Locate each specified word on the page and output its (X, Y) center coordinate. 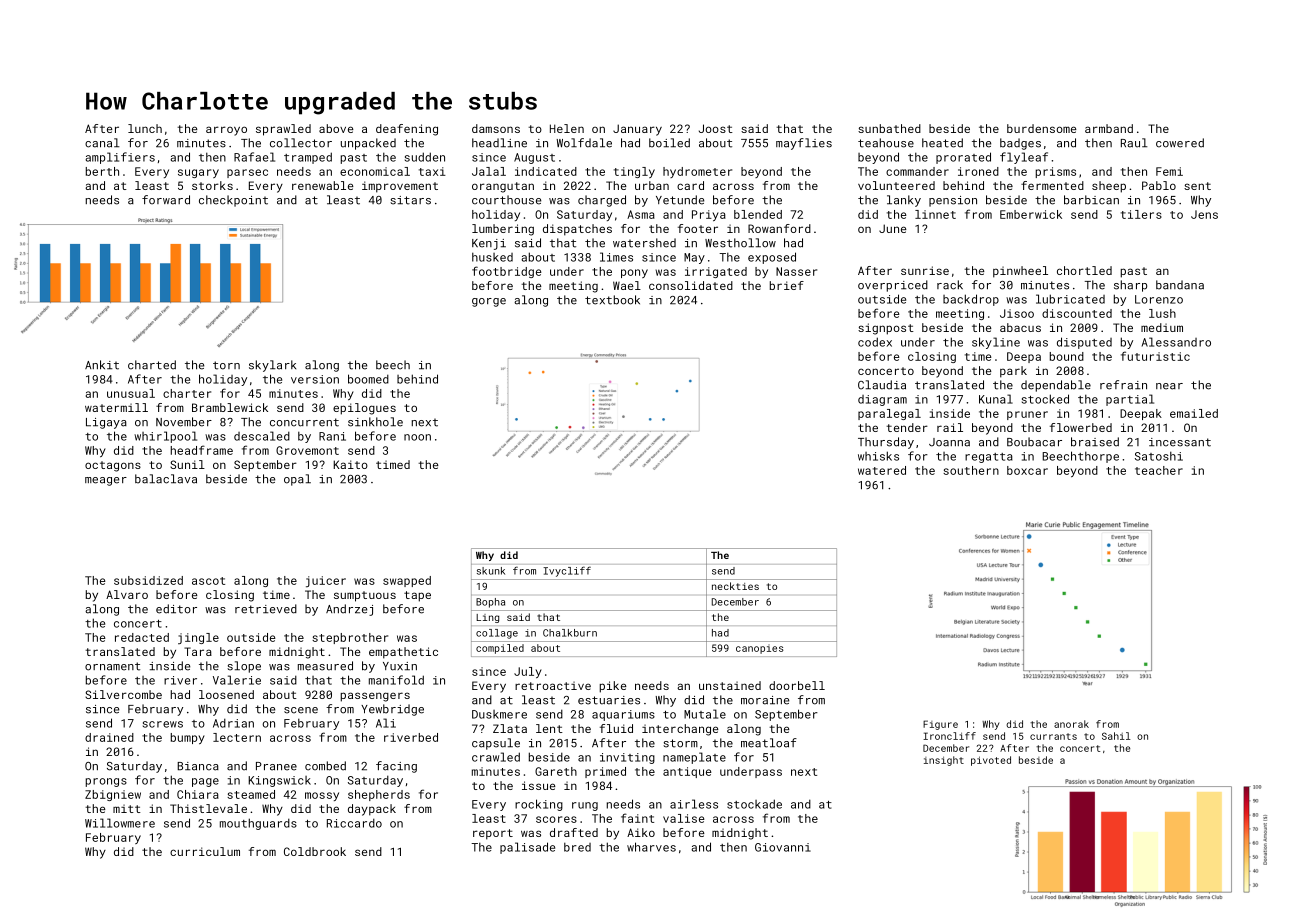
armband (1109, 128)
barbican (1091, 200)
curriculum (205, 851)
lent (549, 728)
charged (602, 201)
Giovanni (783, 847)
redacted (142, 637)
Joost (716, 128)
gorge (489, 302)
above (336, 128)
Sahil (1116, 736)
